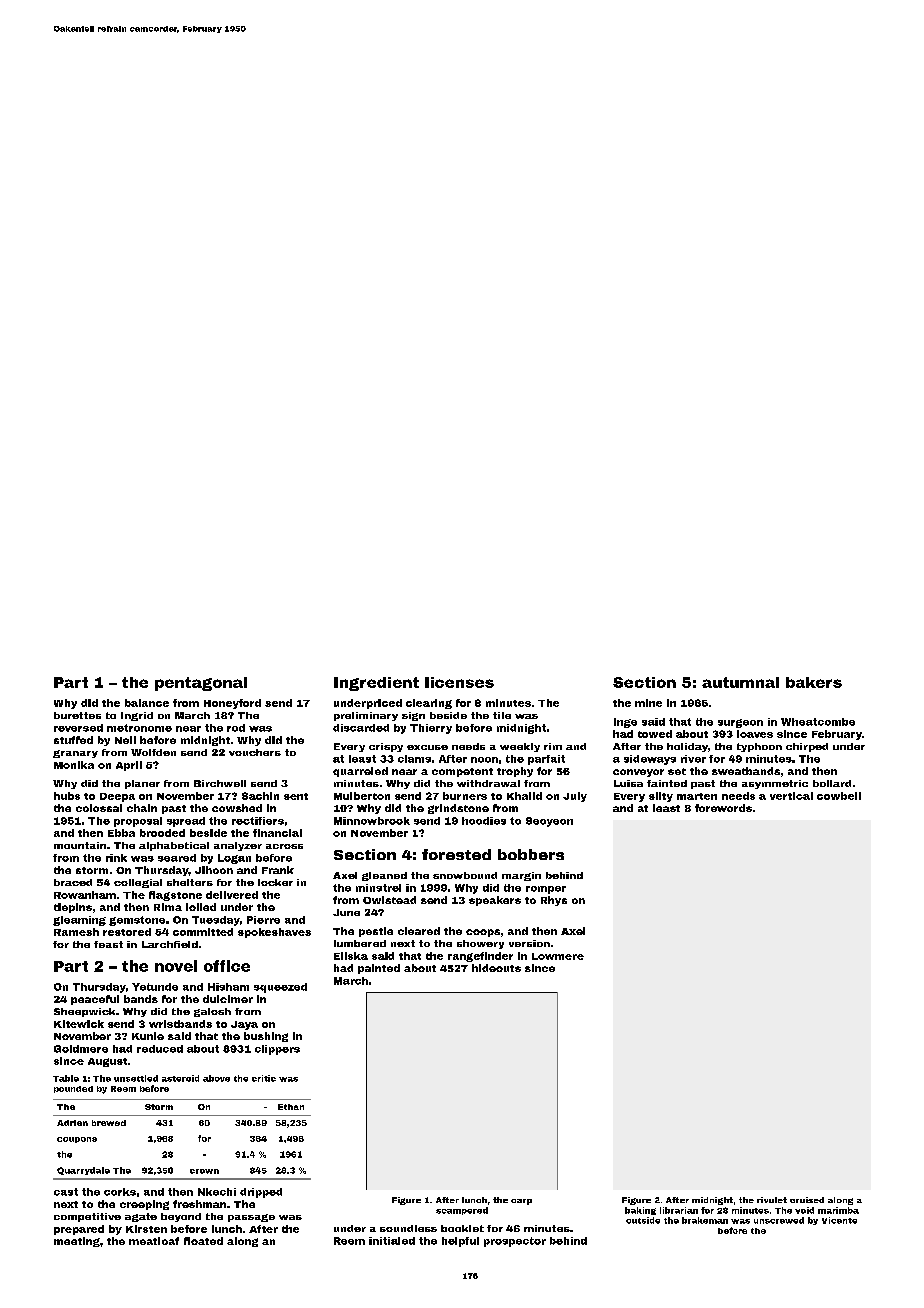 The width and height of the screenshot is (924, 1308). What do you see at coordinates (203, 1241) in the screenshot?
I see `floated` at bounding box center [203, 1241].
